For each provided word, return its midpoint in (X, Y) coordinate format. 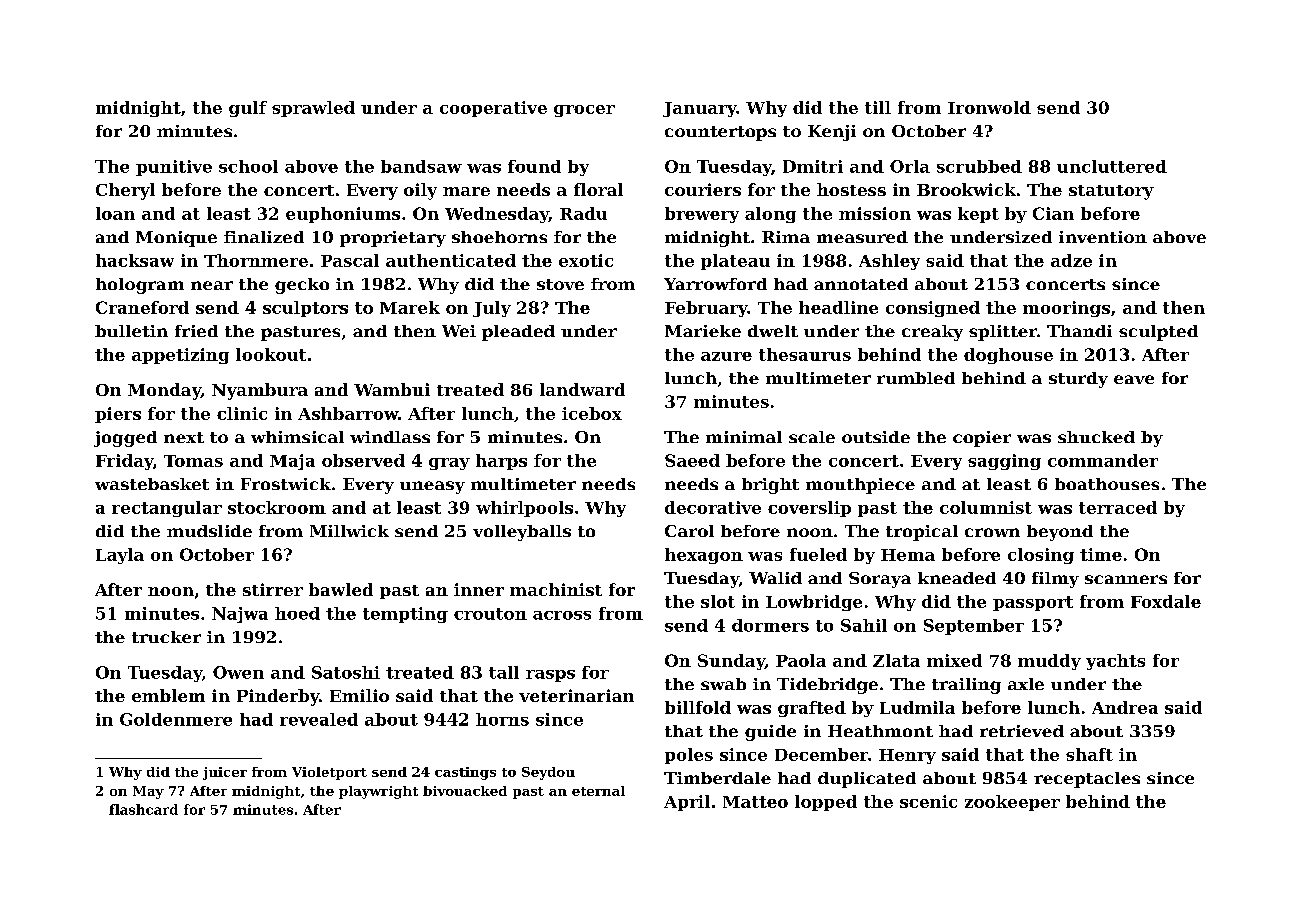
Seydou (548, 773)
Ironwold (989, 107)
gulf (248, 109)
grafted (812, 709)
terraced (1118, 507)
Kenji (832, 133)
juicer (225, 773)
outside (876, 437)
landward (582, 389)
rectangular (167, 509)
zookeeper (1012, 803)
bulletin (131, 331)
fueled (818, 554)
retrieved (1022, 731)
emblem (168, 695)
